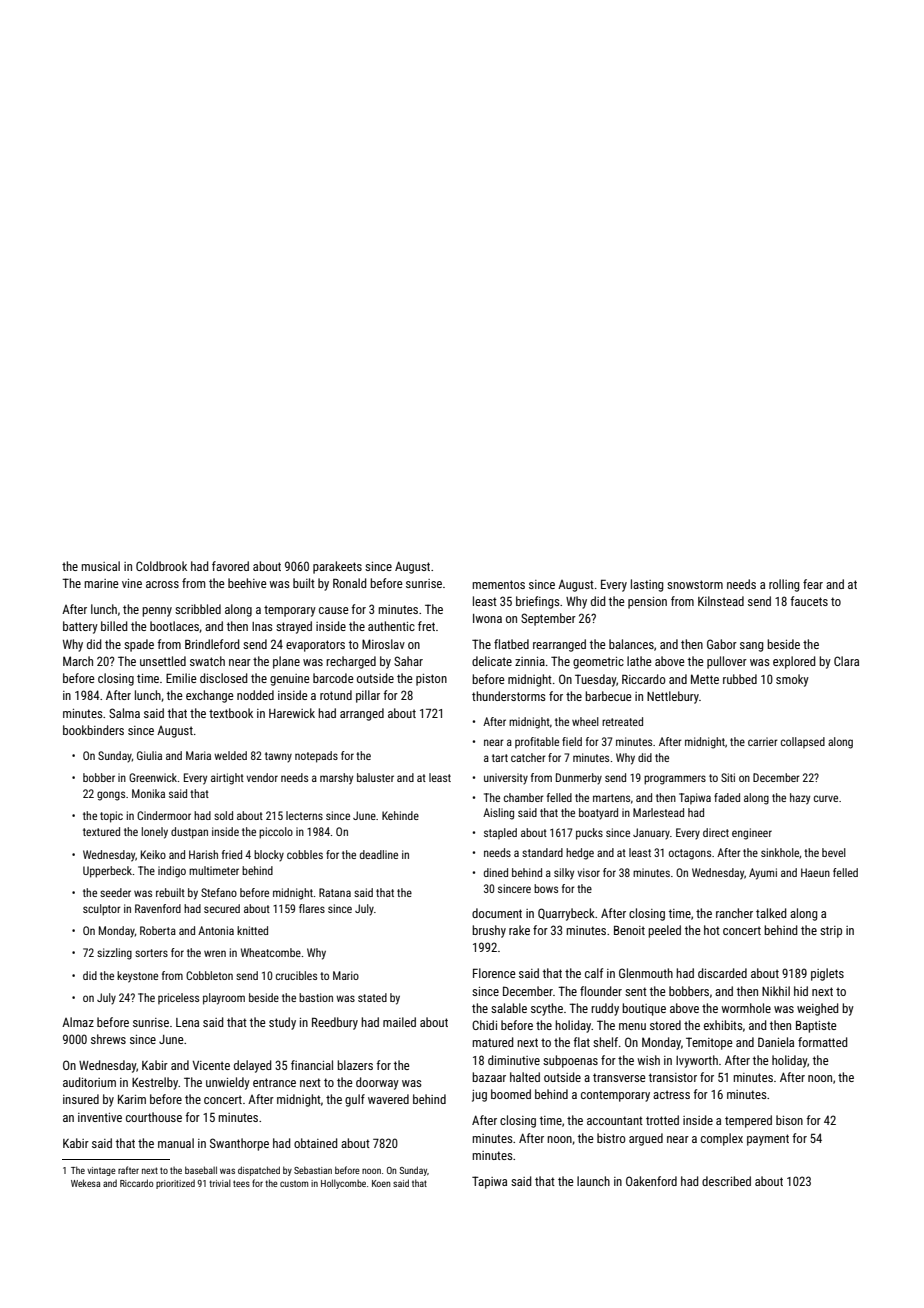  I want to click on tees, so click(241, 1183).
